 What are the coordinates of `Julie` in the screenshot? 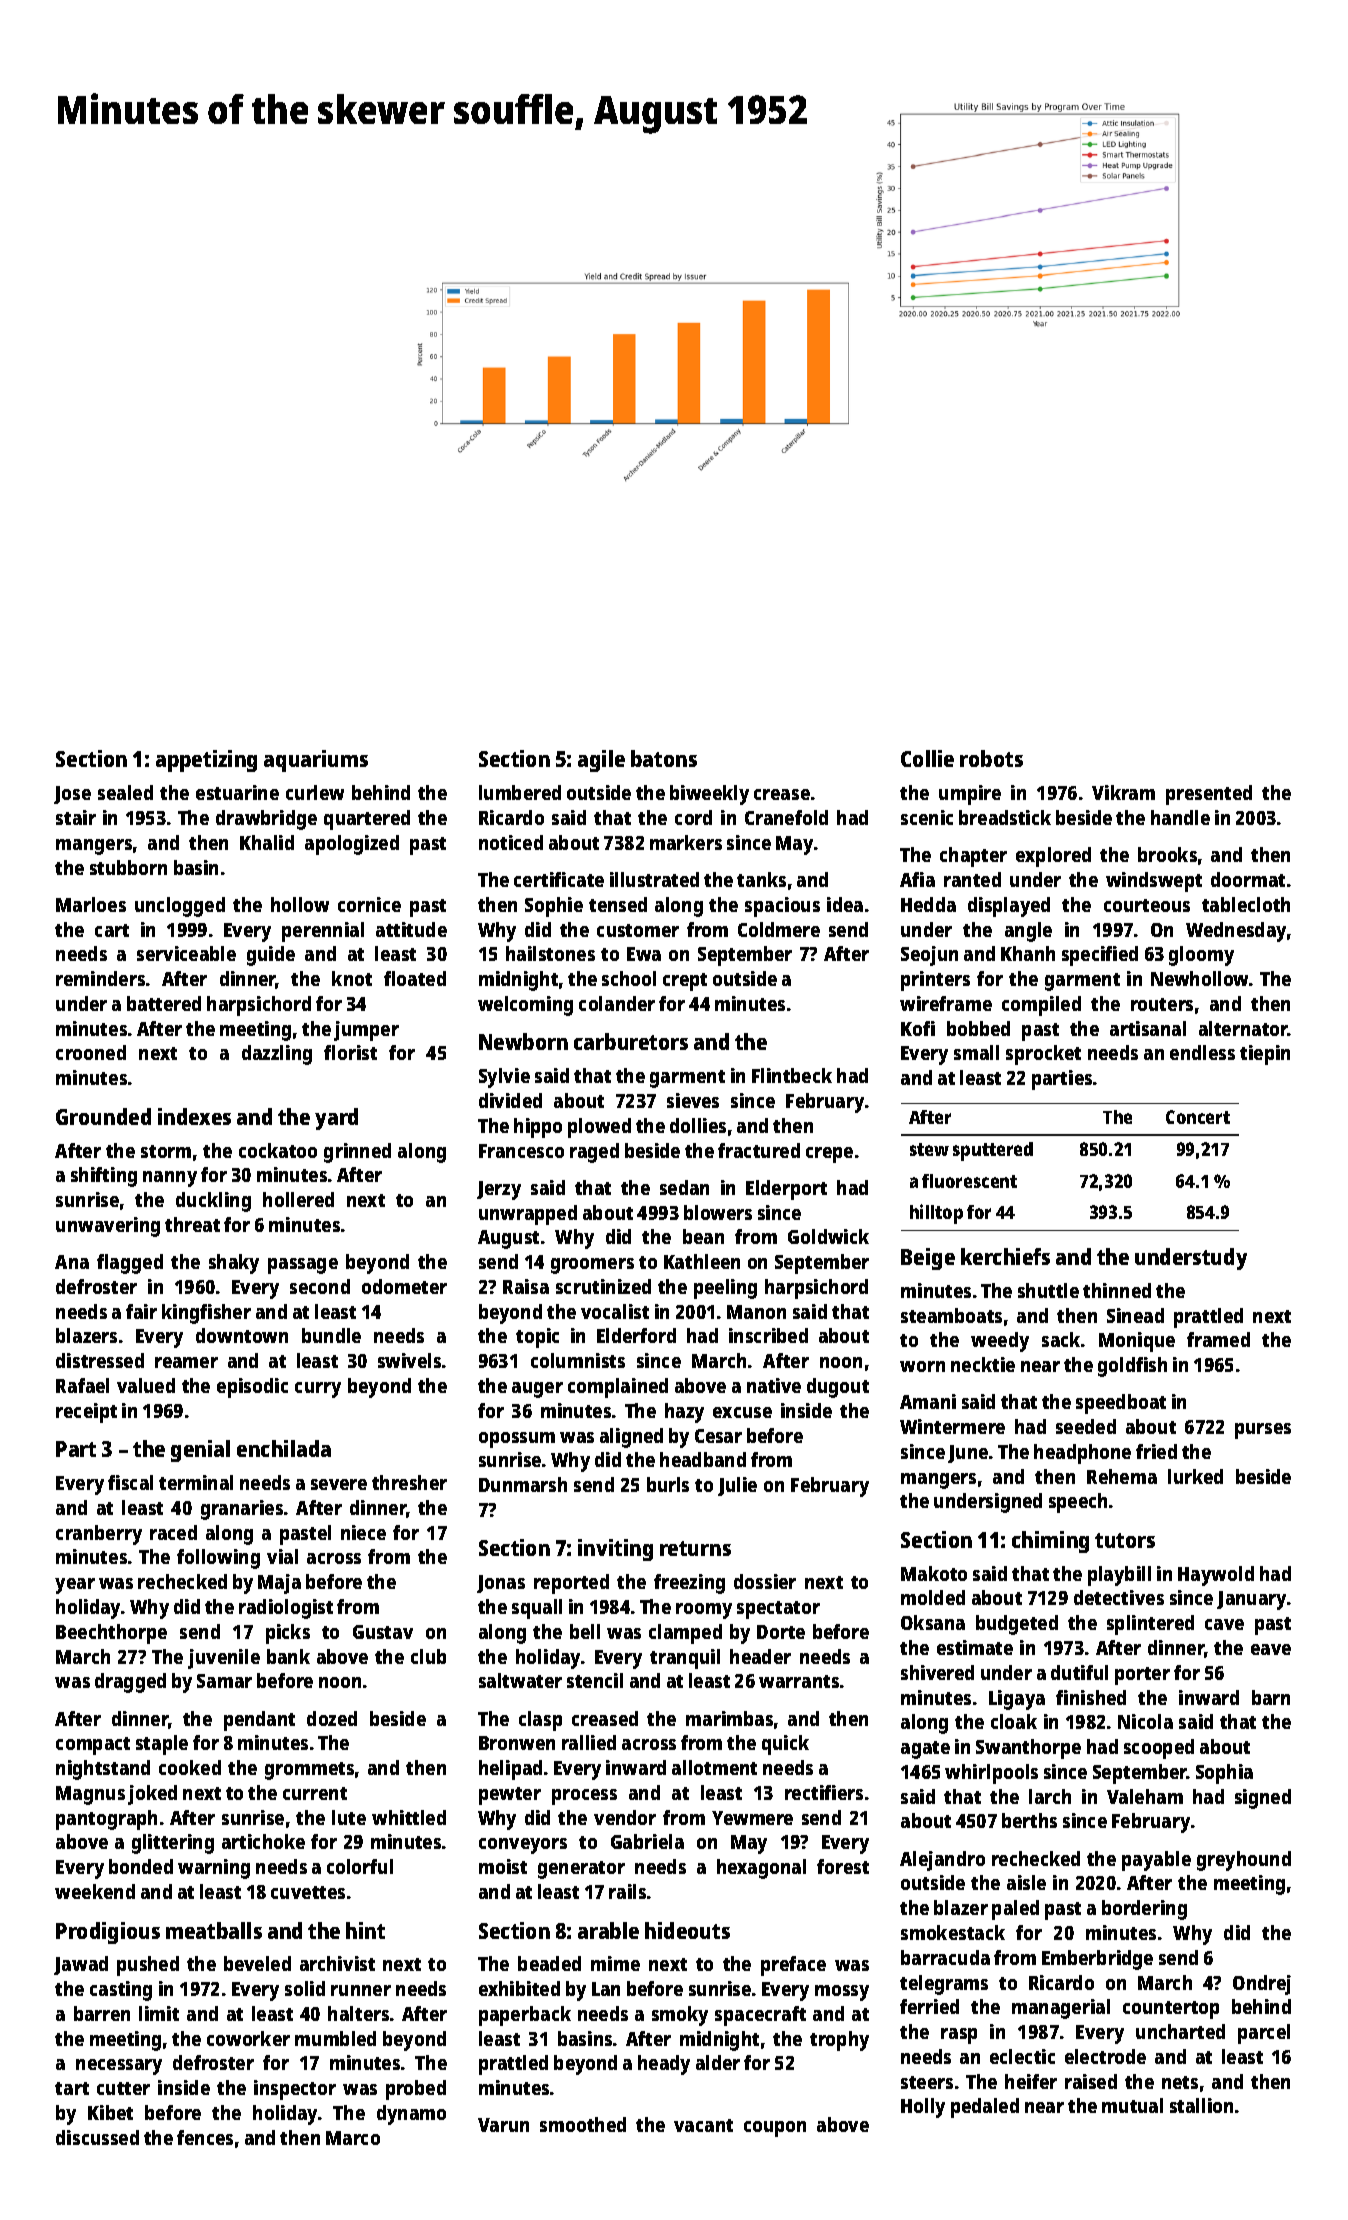 It's located at (737, 1486).
